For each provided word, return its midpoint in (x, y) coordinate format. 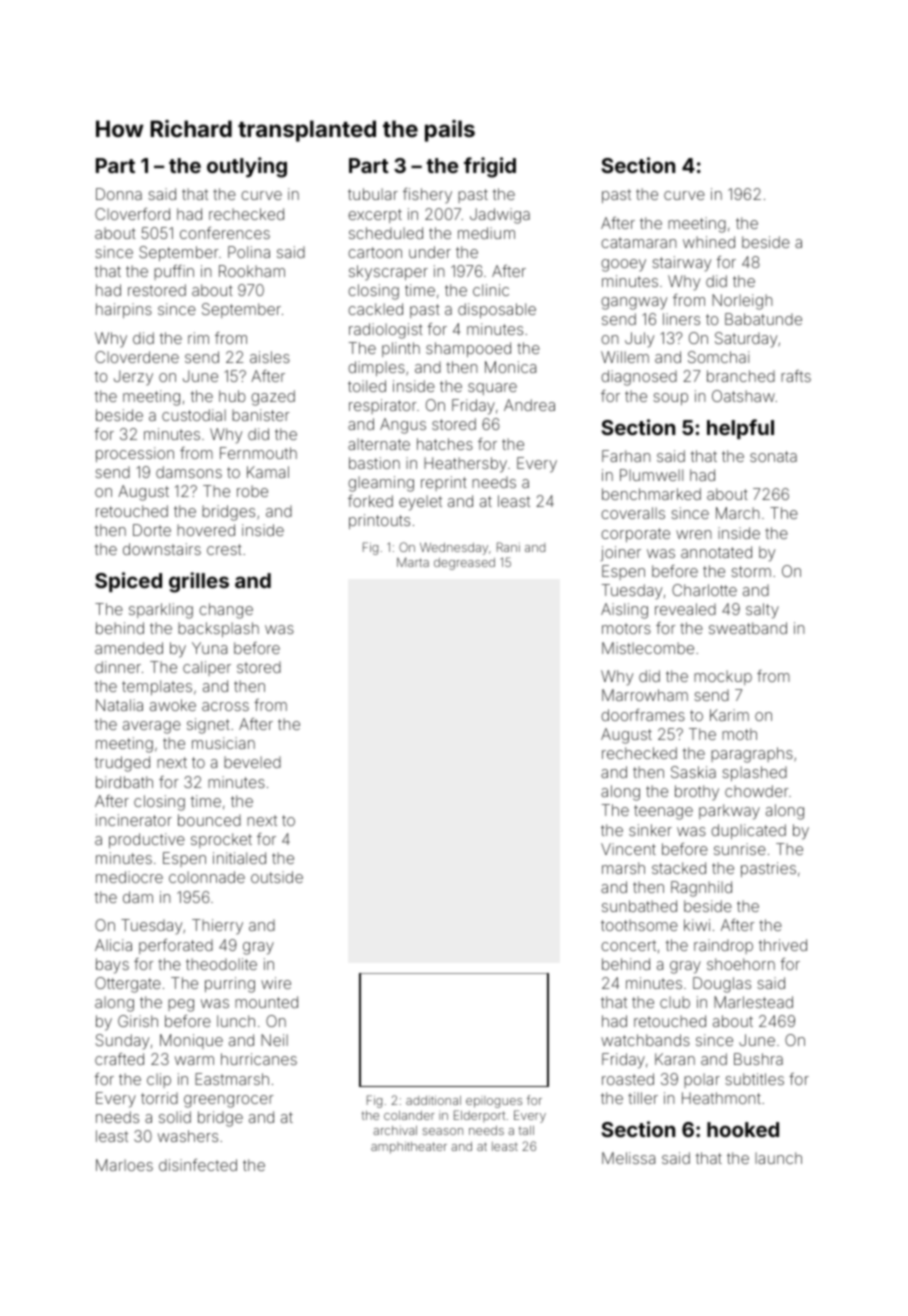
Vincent (628, 849)
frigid (490, 167)
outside (277, 877)
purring (230, 985)
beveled (252, 762)
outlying (247, 167)
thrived (782, 945)
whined (709, 242)
